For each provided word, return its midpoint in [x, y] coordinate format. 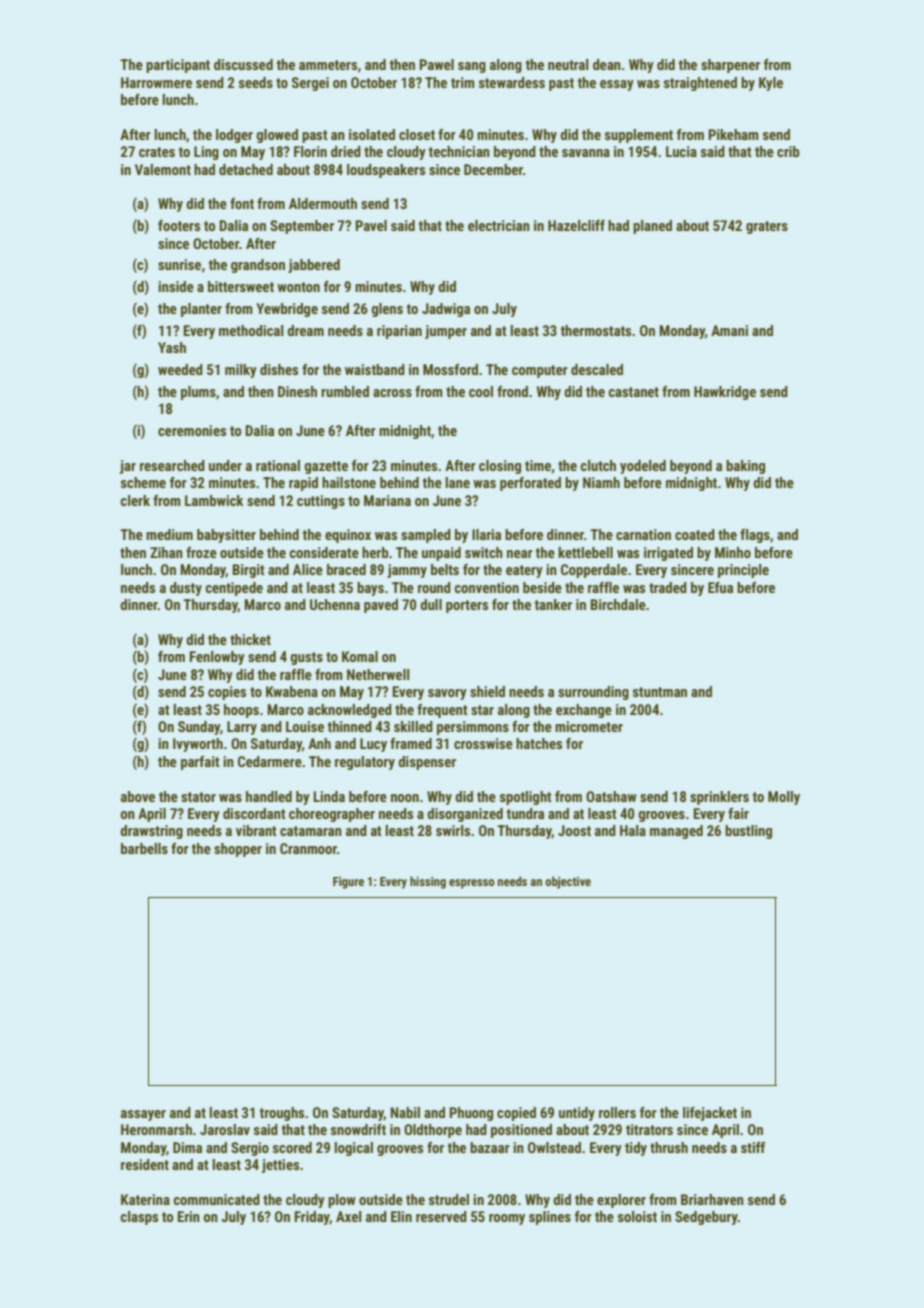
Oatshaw [611, 796]
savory [447, 694]
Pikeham [733, 134]
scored [292, 1147]
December [493, 169]
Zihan [166, 552]
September [302, 227]
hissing [428, 882]
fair [738, 813]
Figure [348, 883]
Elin [401, 1216]
